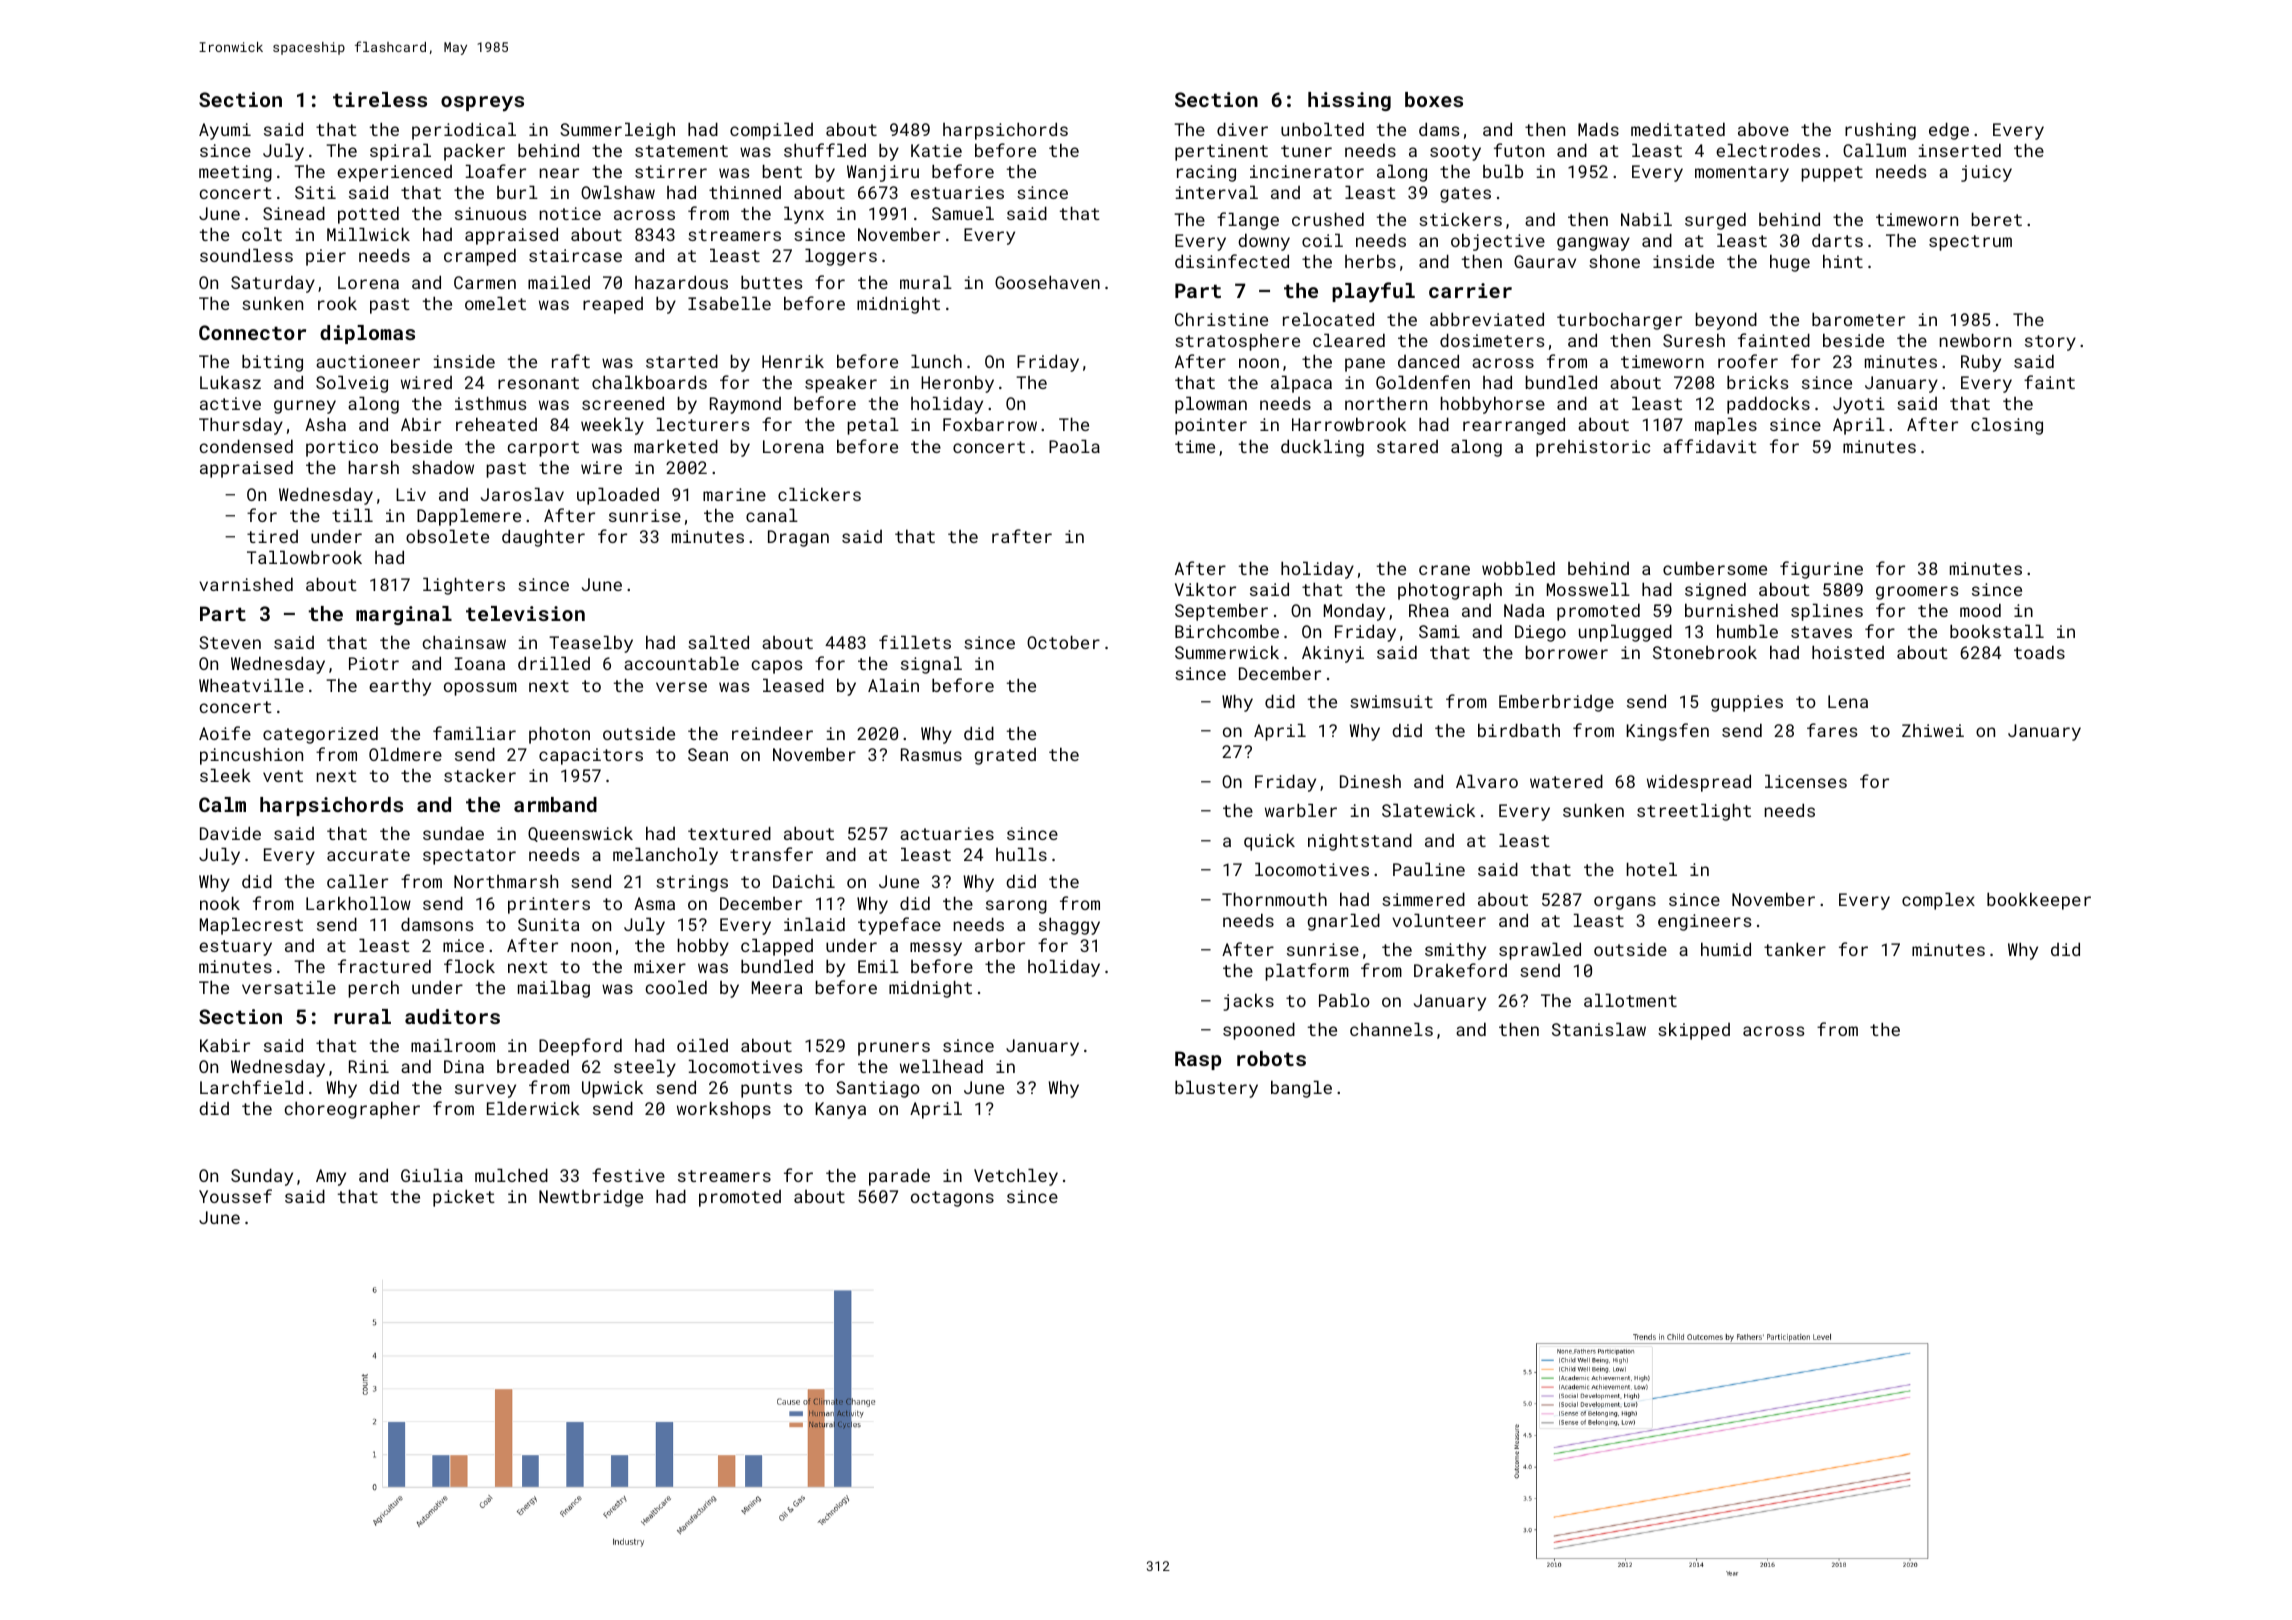 Image resolution: width=2292 pixels, height=1620 pixels. Describe the element at coordinates (225, 733) in the image. I see `Aoife` at that location.
